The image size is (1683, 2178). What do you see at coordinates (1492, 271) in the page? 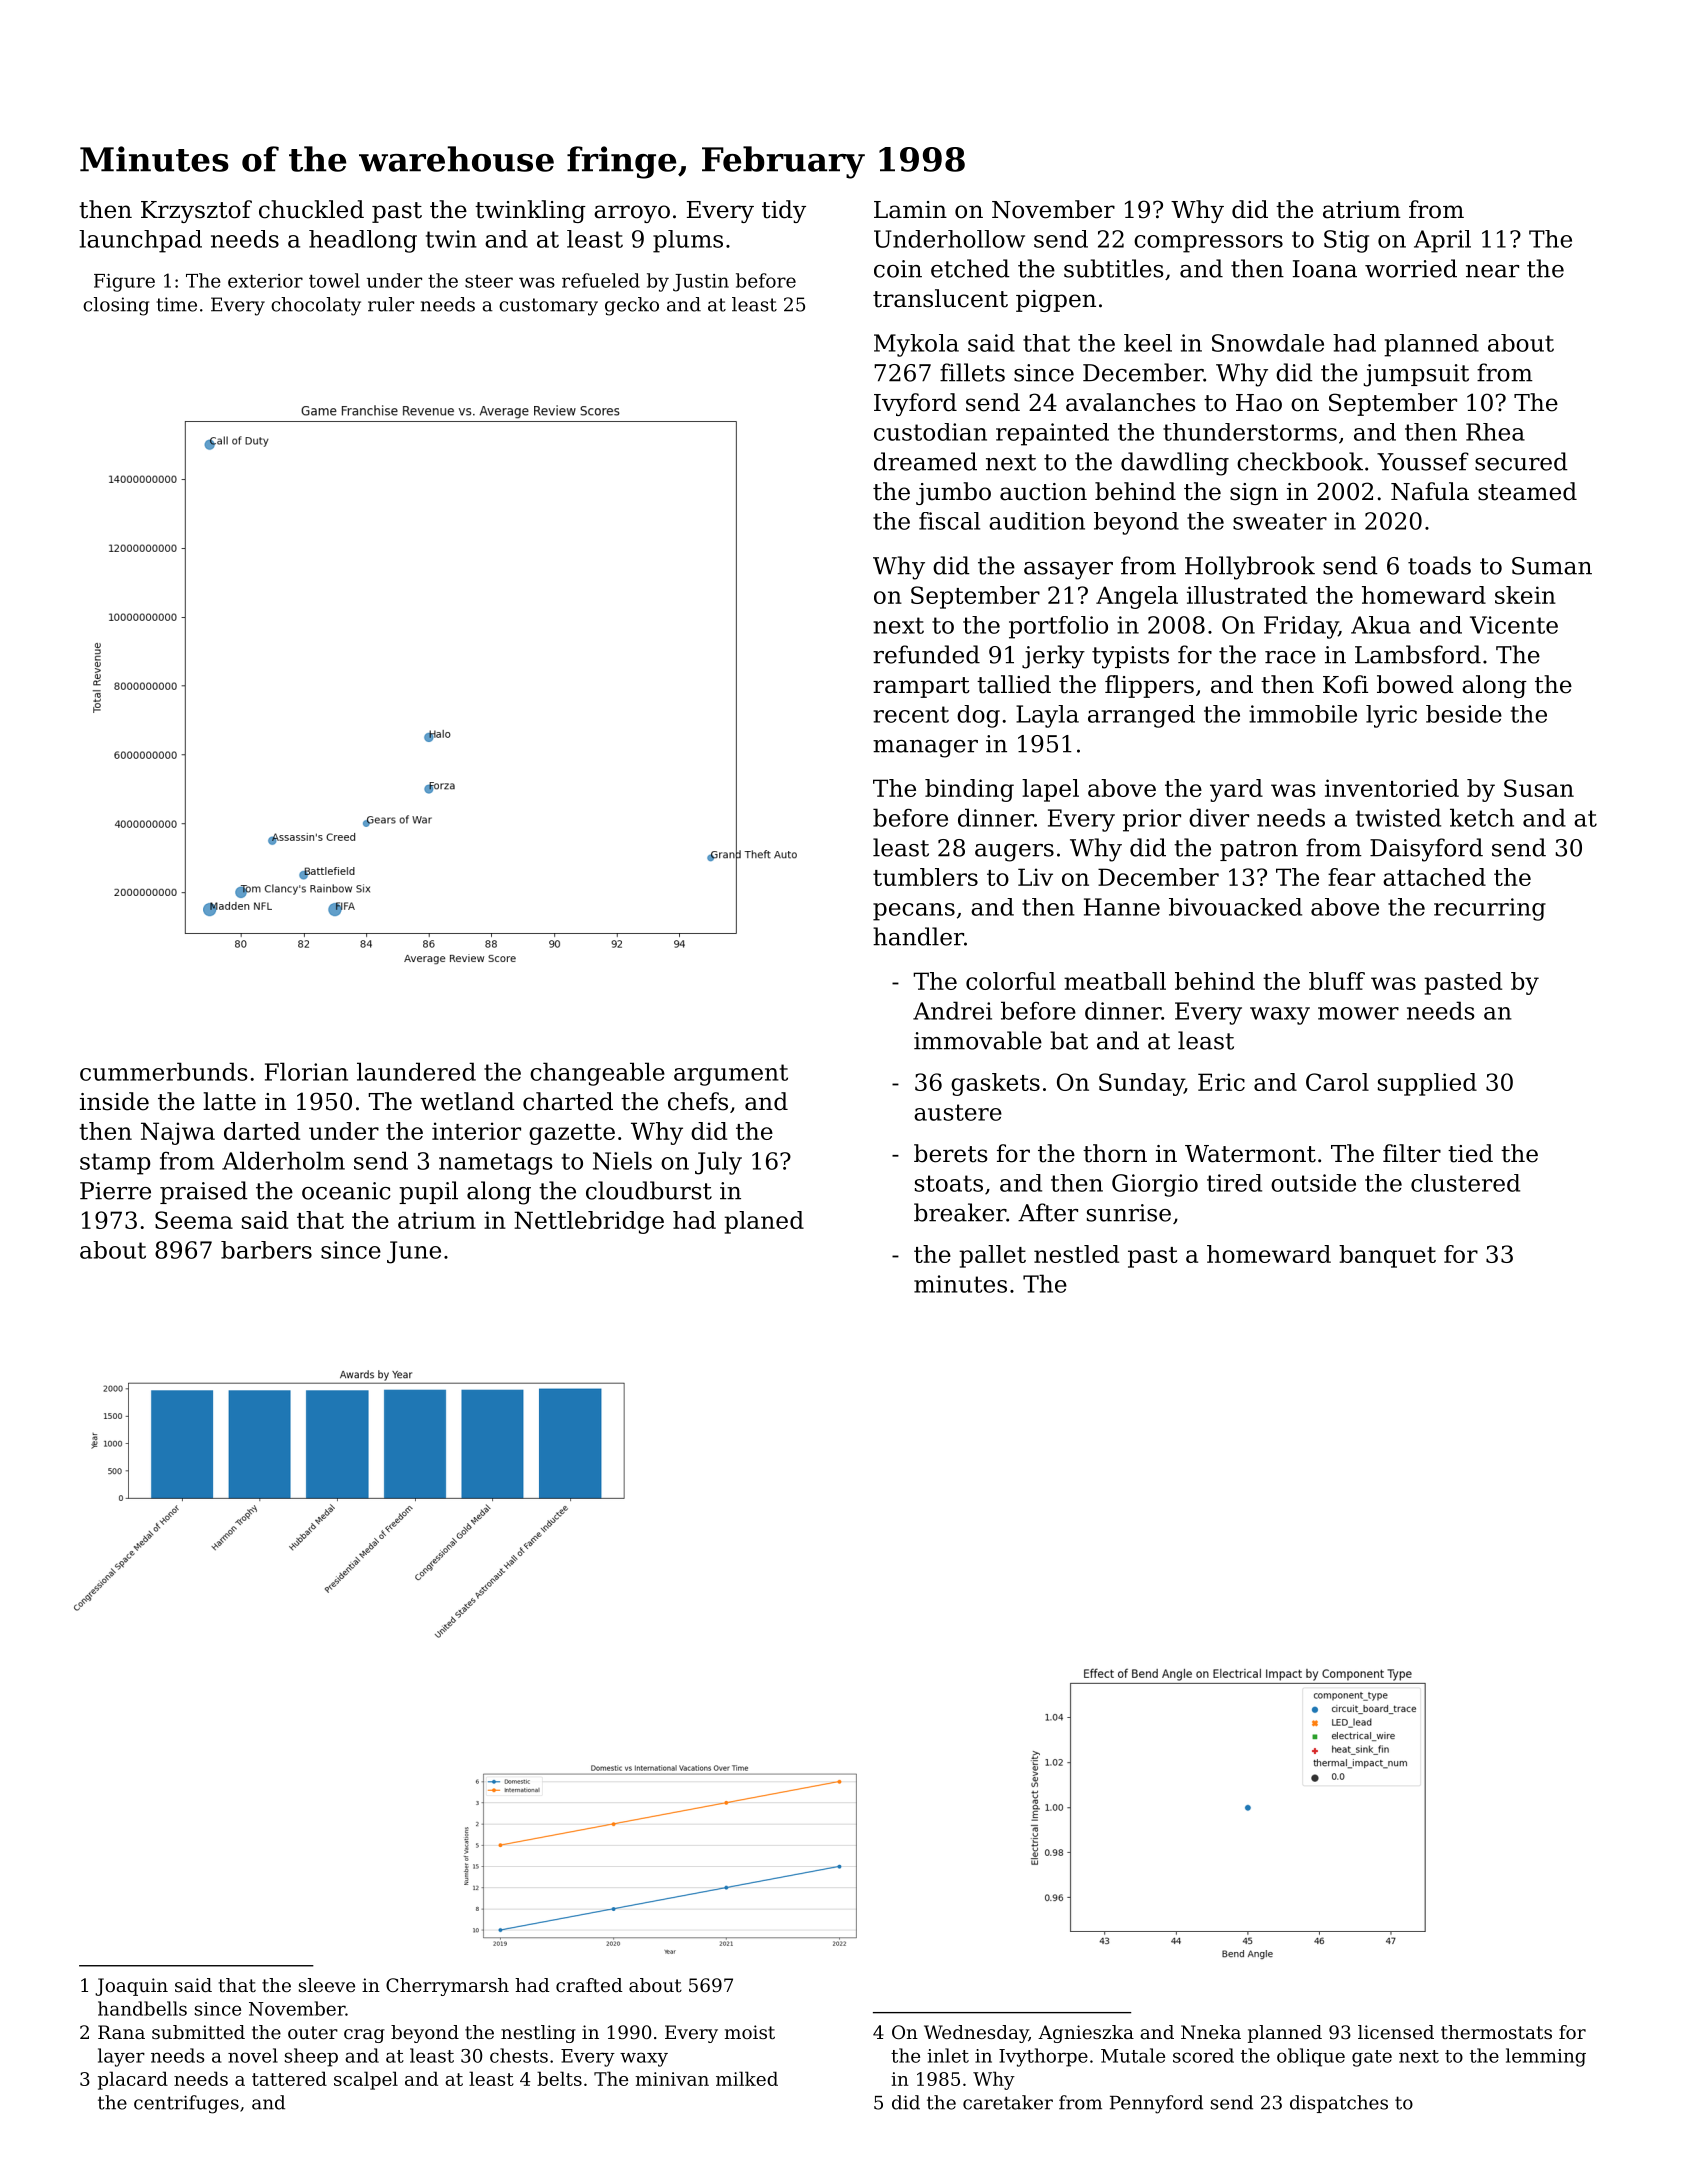
I see `near` at bounding box center [1492, 271].
